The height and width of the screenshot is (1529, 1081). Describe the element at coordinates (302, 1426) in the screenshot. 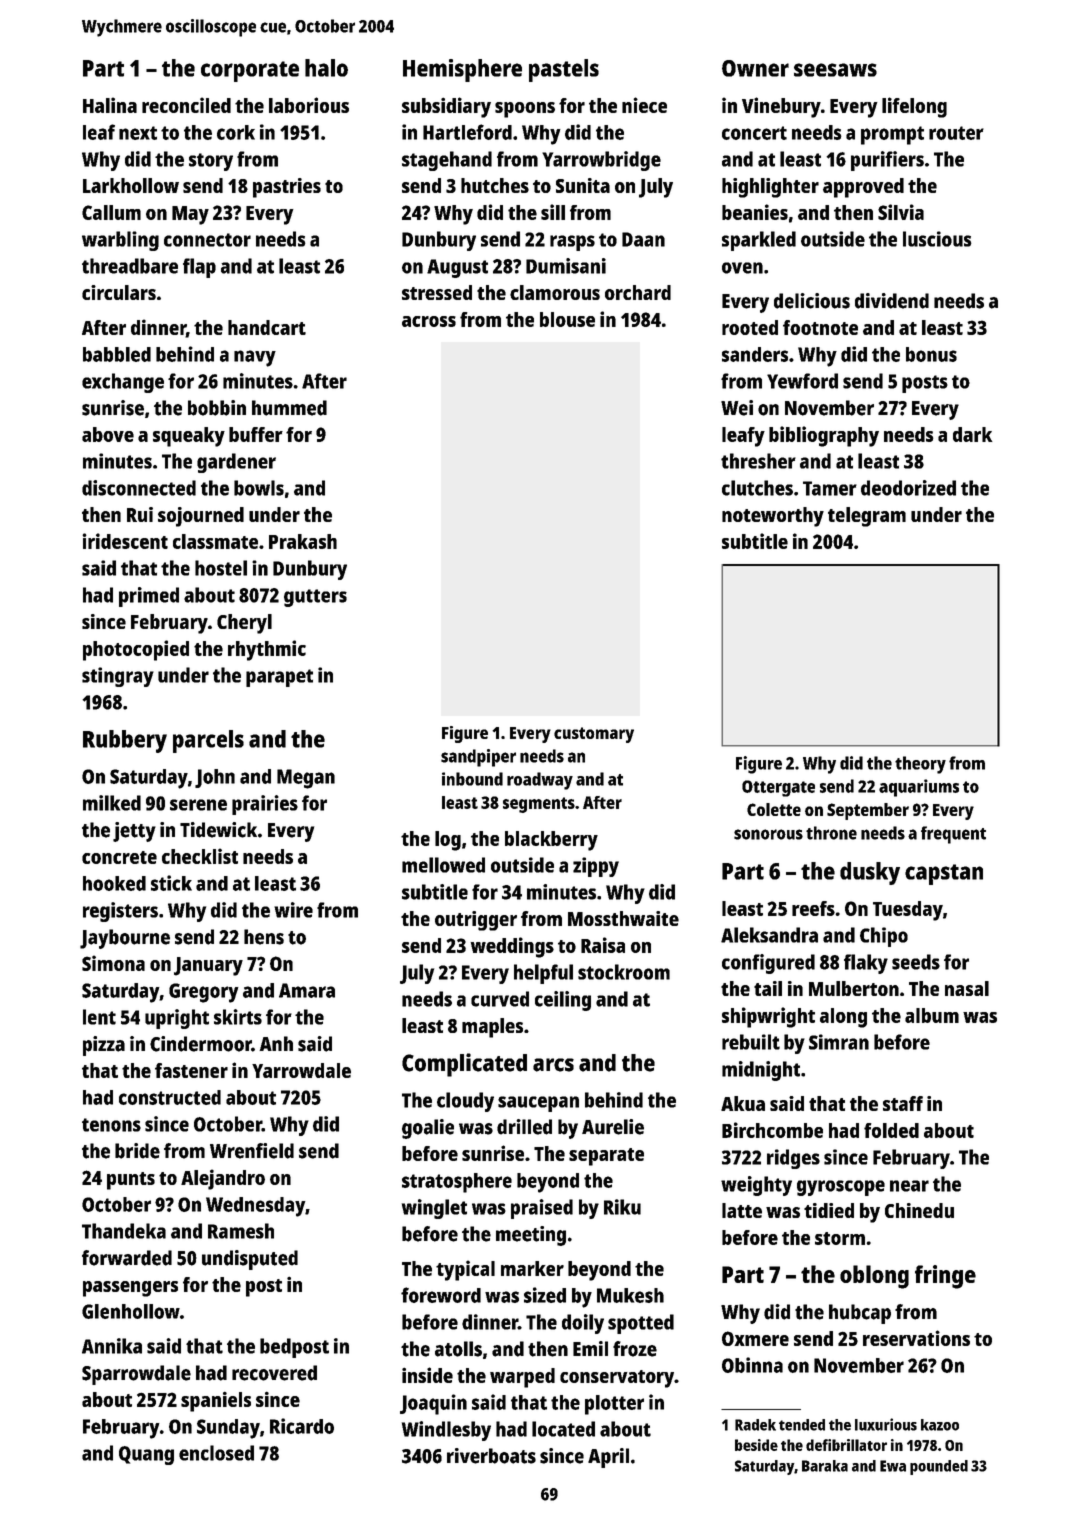

I see `Ricardo` at that location.
